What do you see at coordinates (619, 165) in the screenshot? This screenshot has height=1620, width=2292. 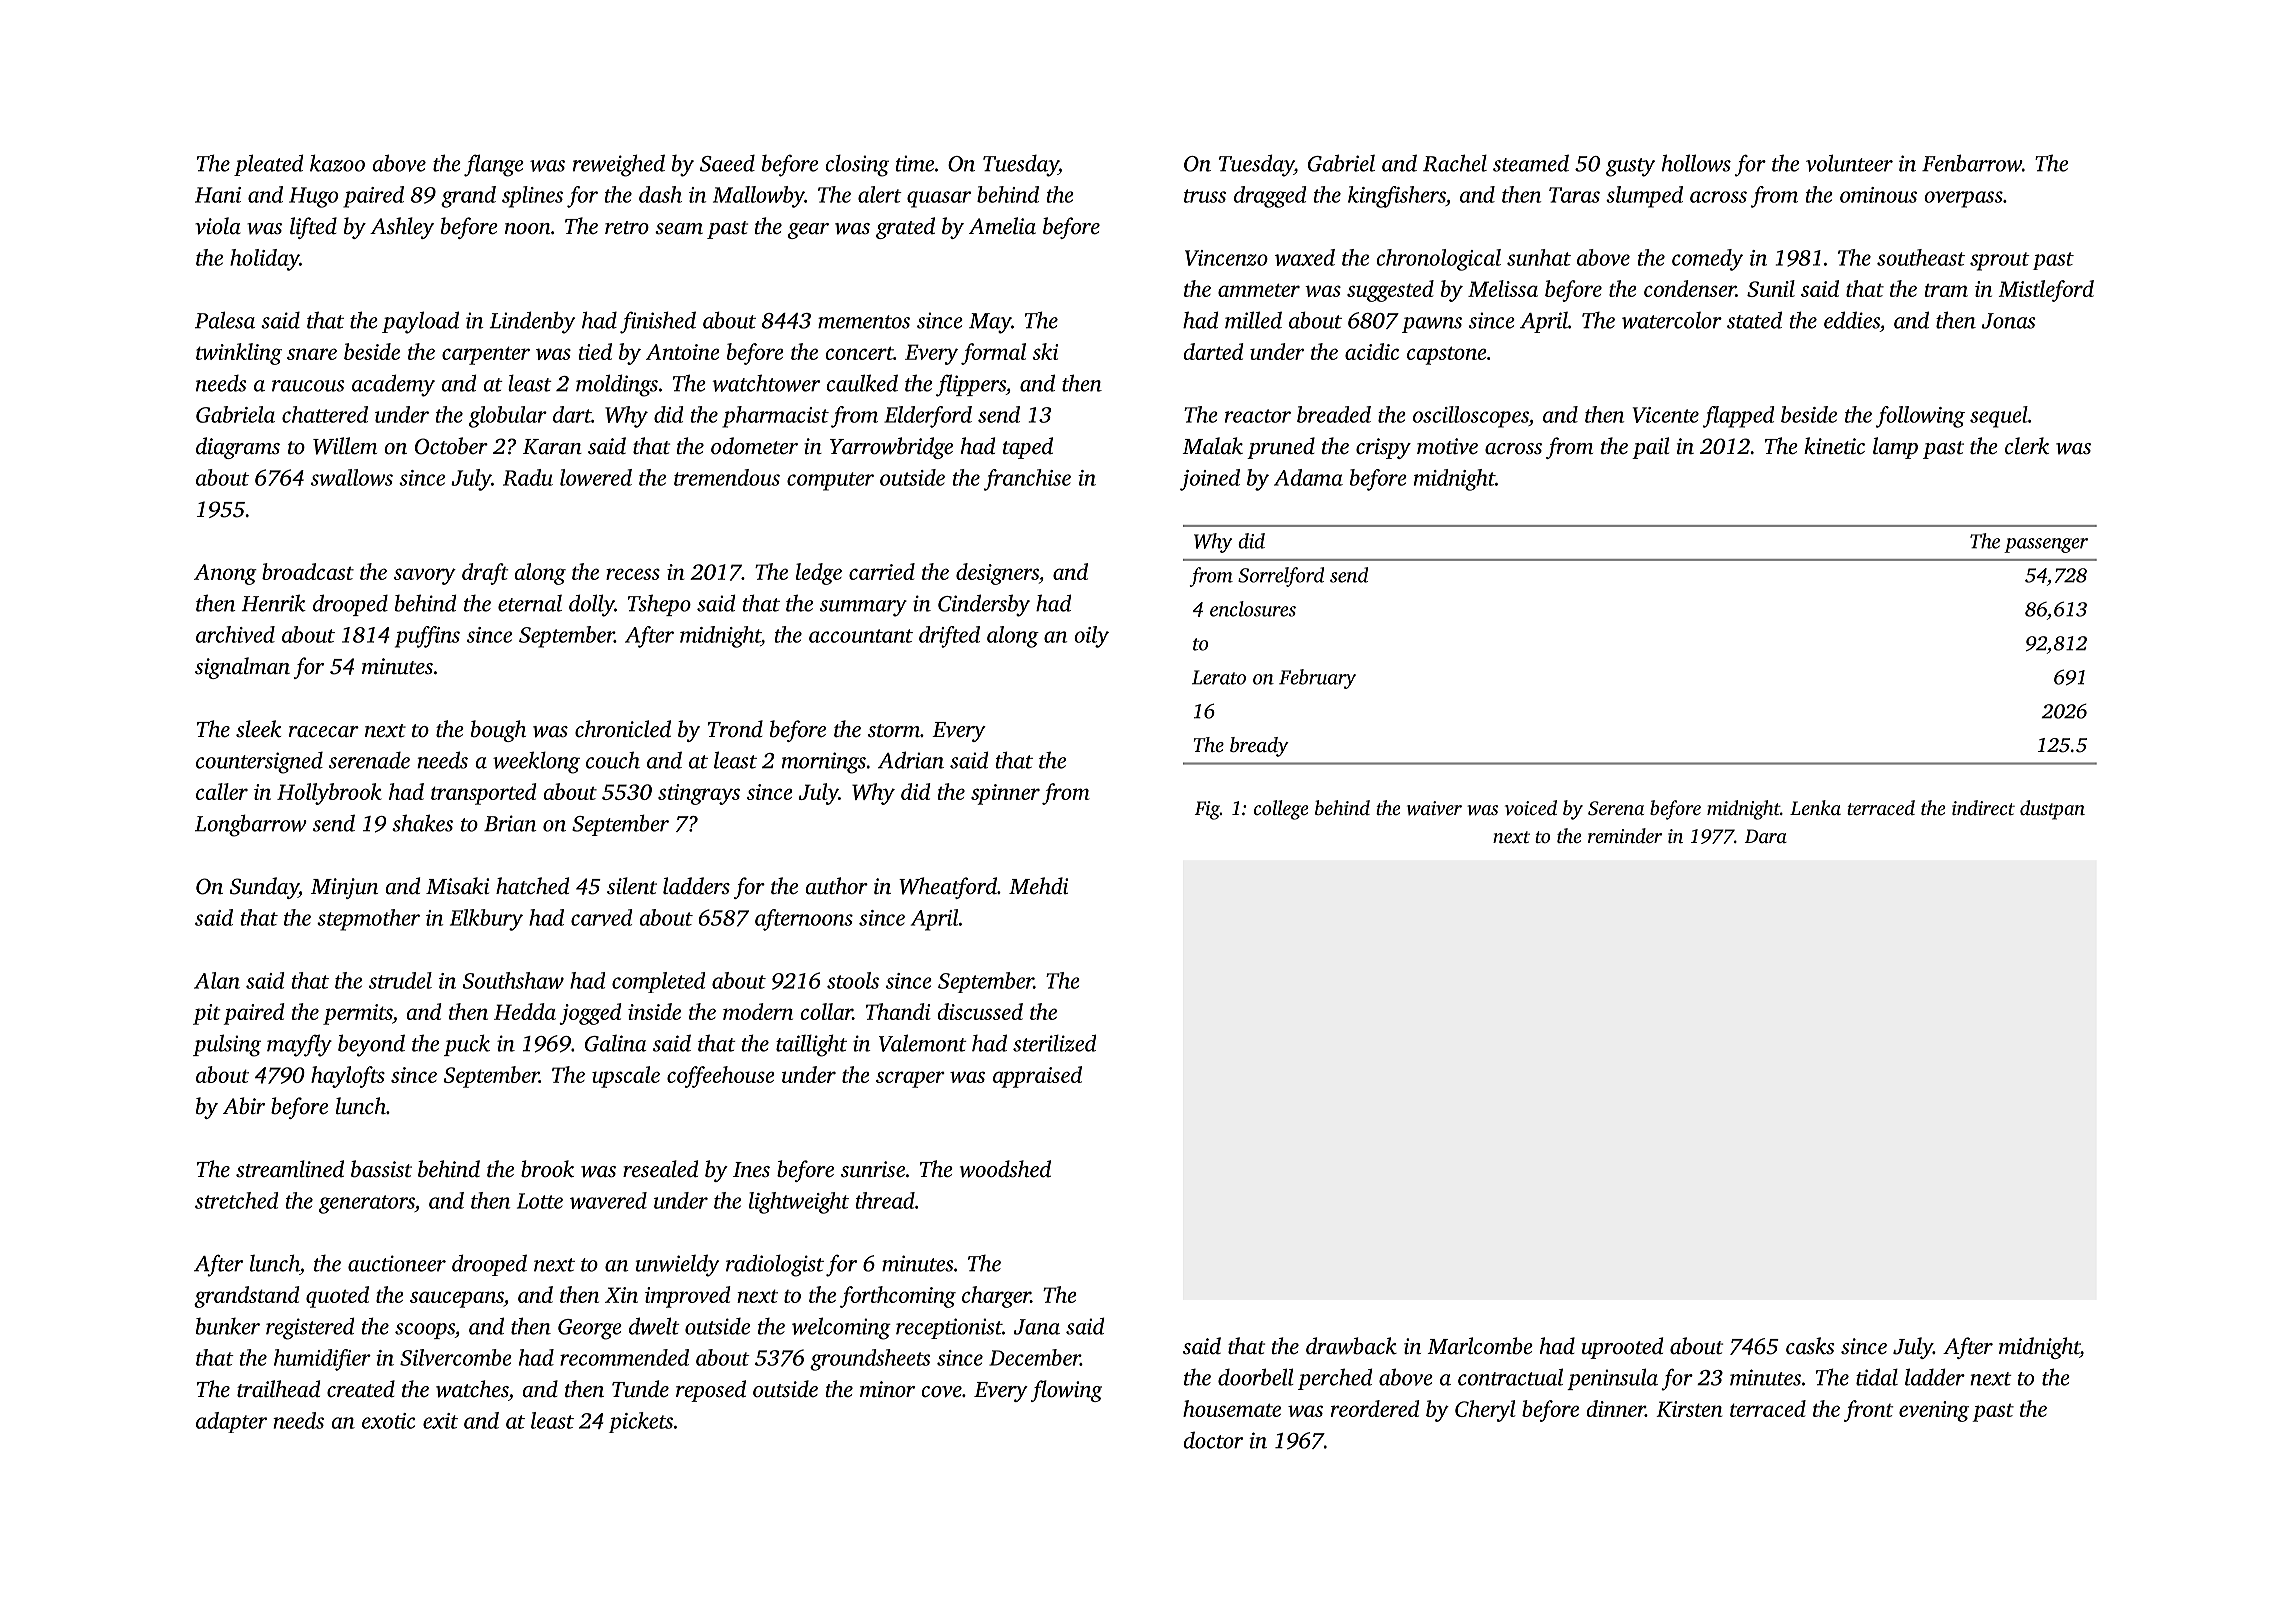 I see `reweighed` at bounding box center [619, 165].
